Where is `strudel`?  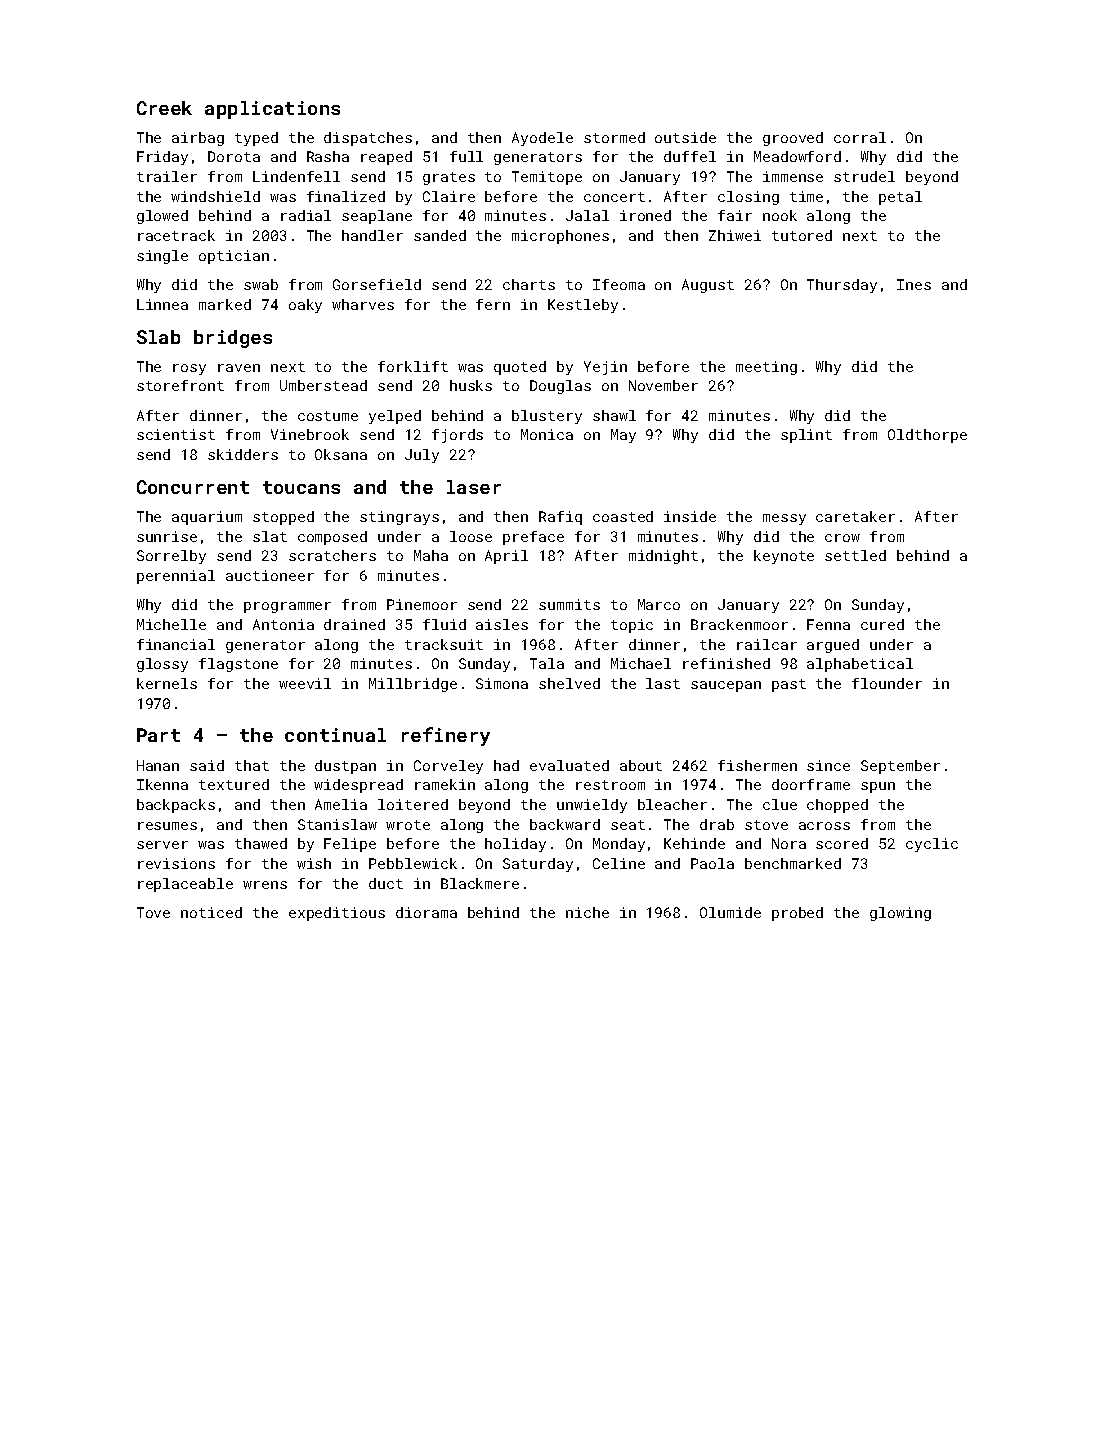 strudel is located at coordinates (864, 176).
